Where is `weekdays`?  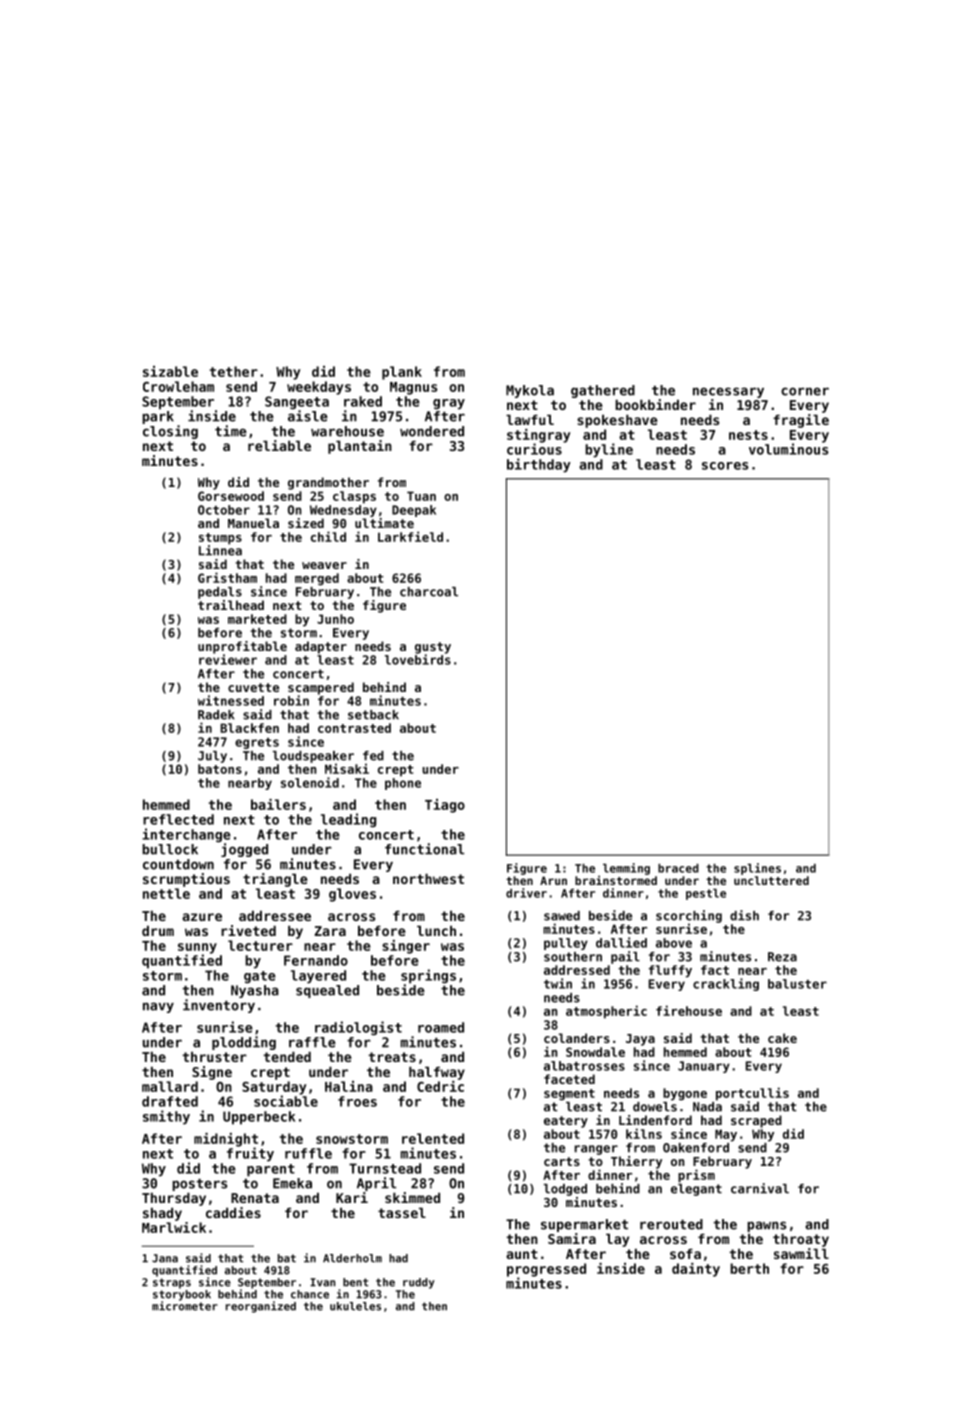
weekdays is located at coordinates (319, 388).
